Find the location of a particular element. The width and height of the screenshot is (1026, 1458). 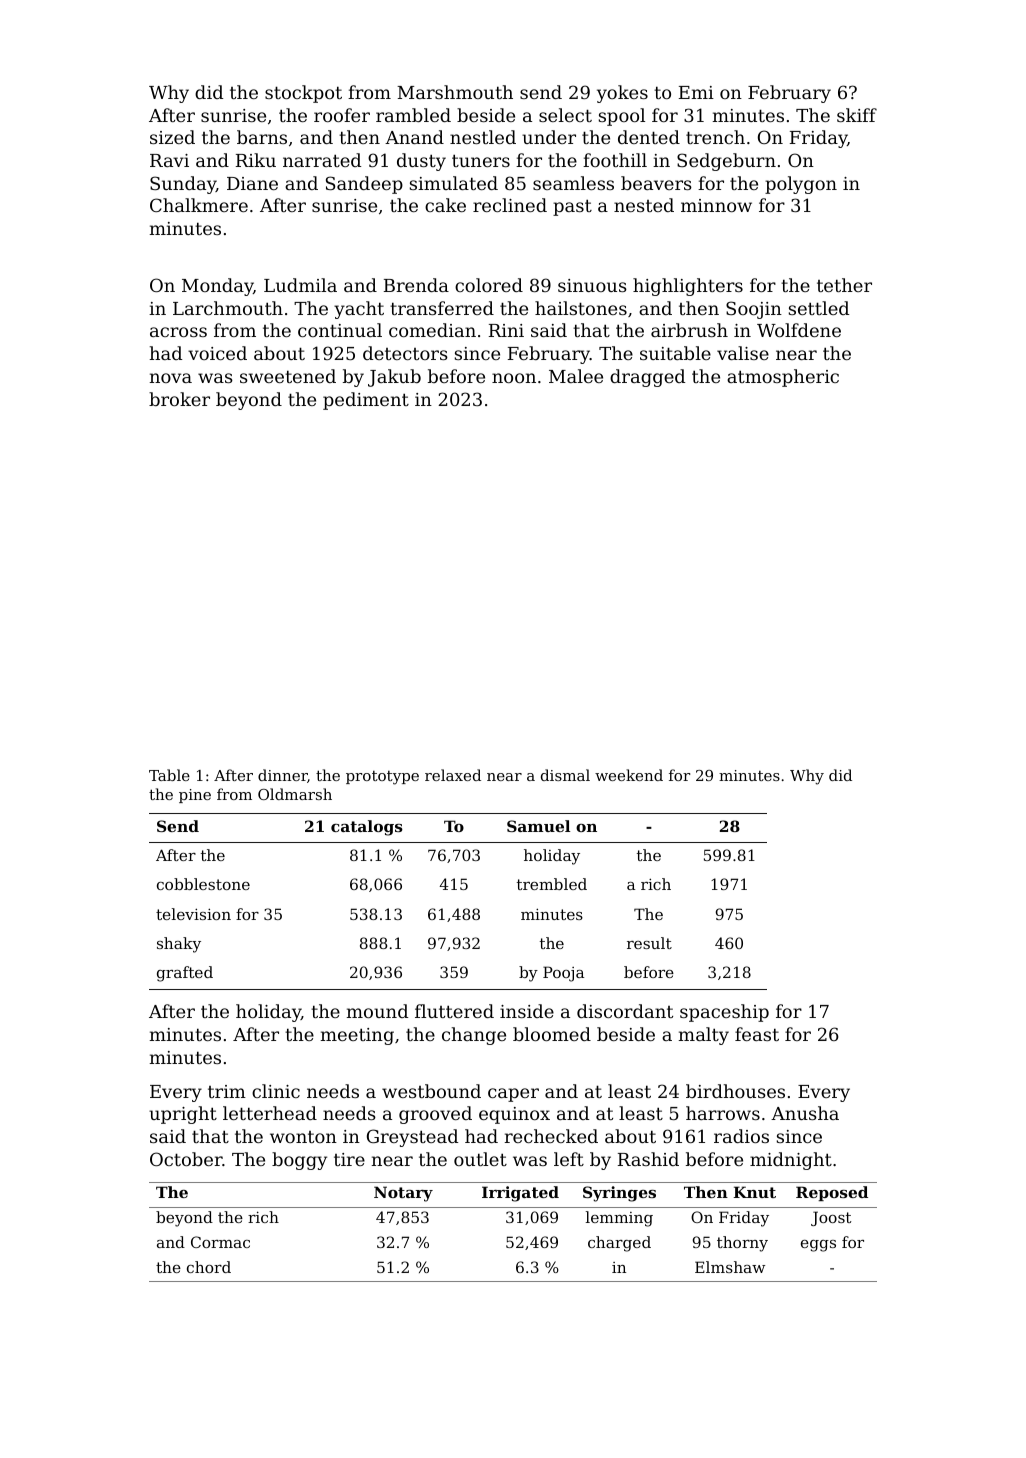

letterhead is located at coordinates (270, 1113).
